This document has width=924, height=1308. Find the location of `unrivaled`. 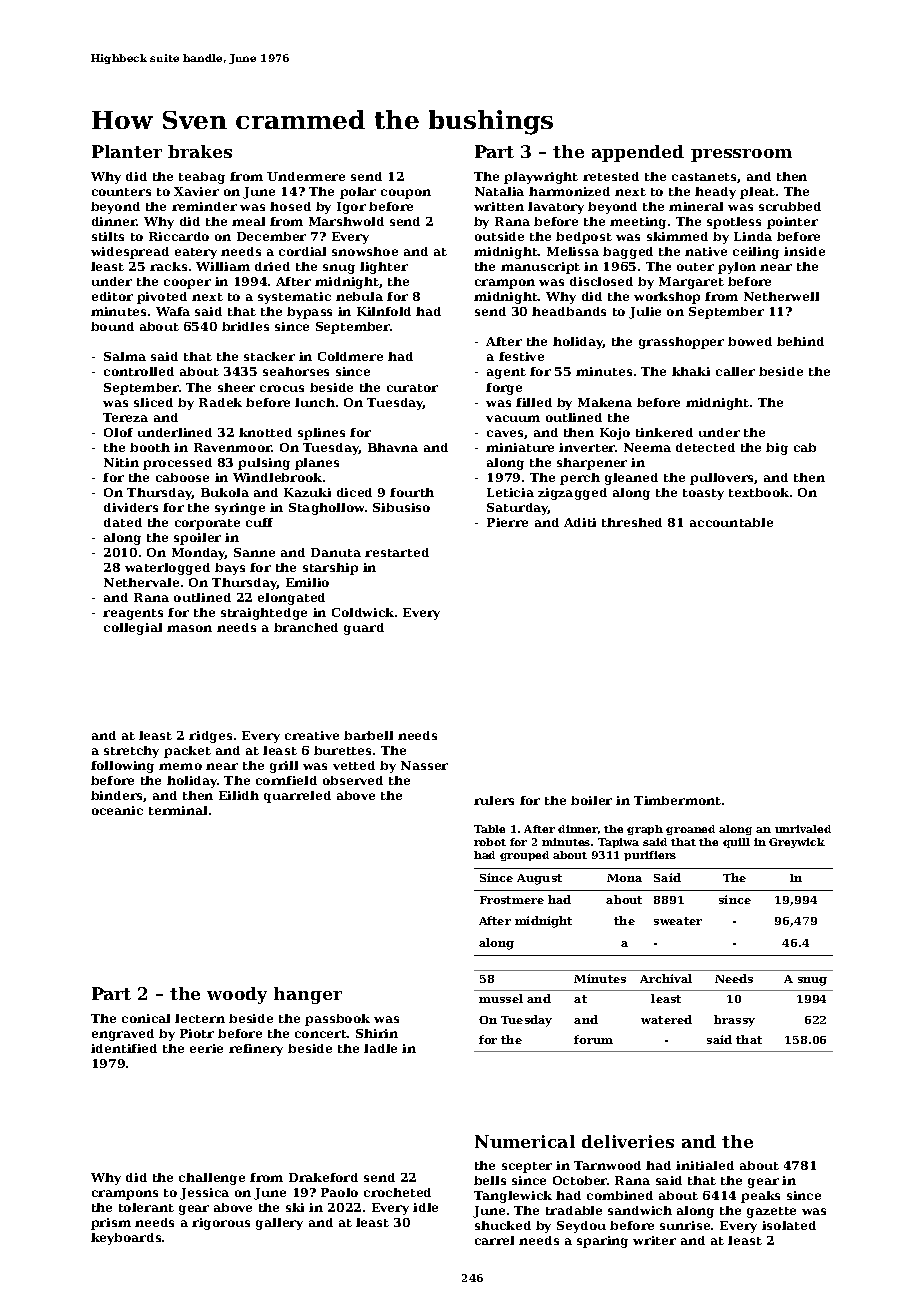

unrivaled is located at coordinates (803, 829).
